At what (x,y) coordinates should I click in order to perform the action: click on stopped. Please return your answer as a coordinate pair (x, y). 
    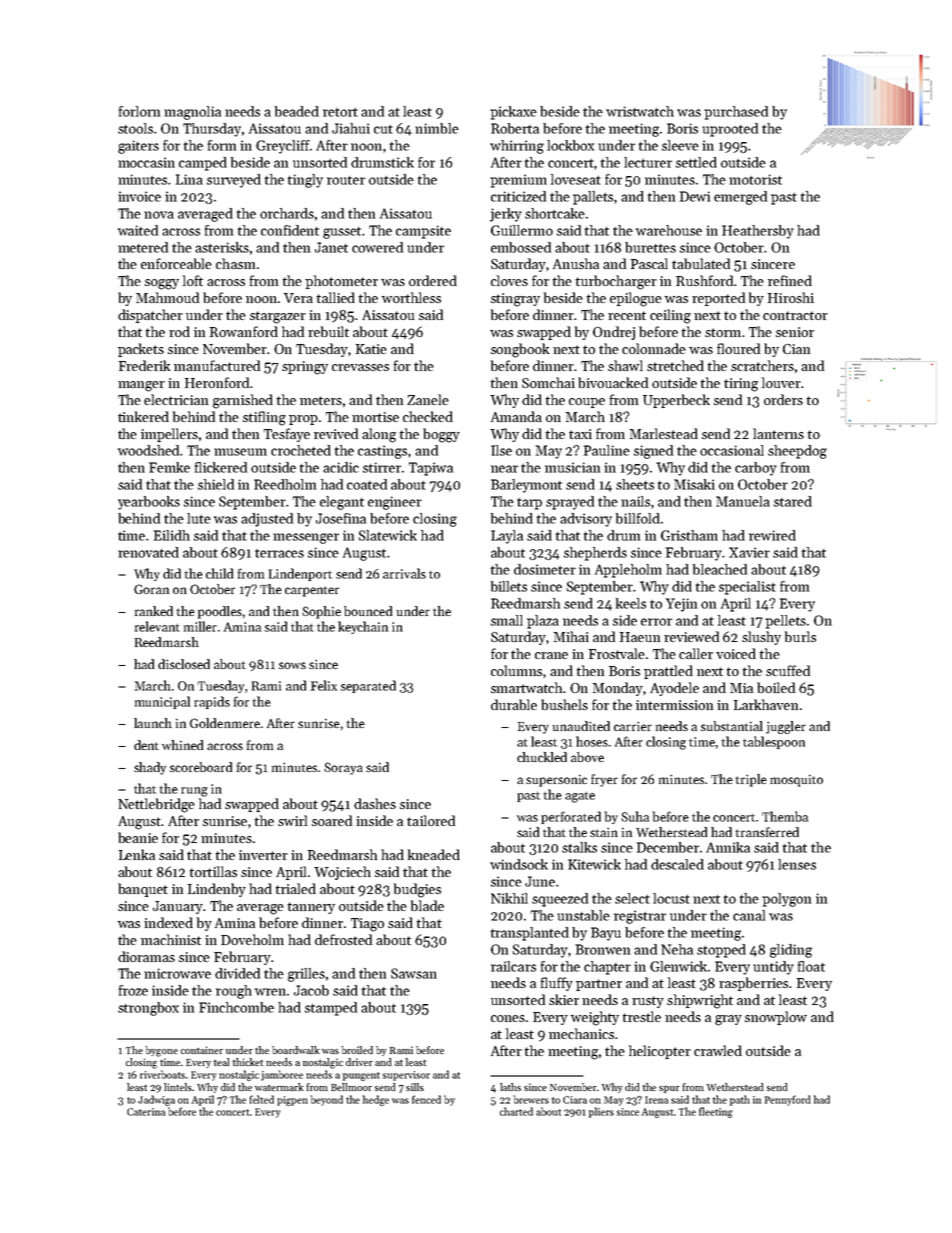
    Looking at the image, I should click on (721, 951).
